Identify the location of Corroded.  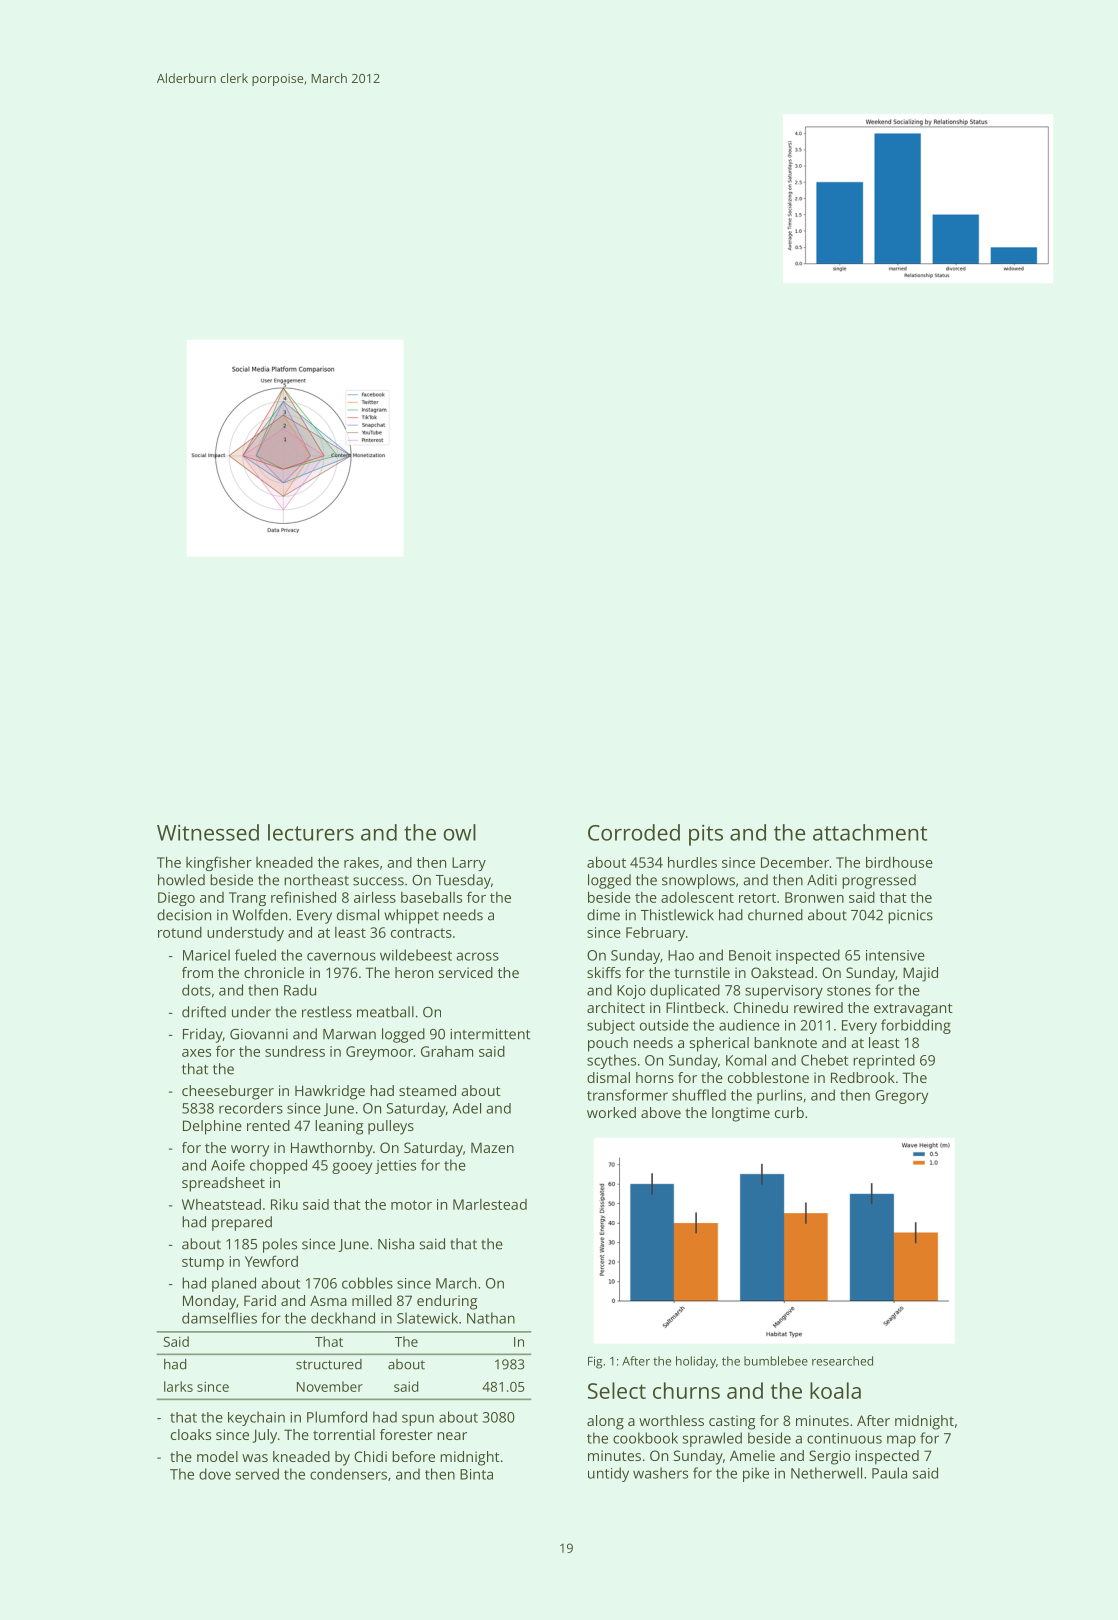
(634, 832).
